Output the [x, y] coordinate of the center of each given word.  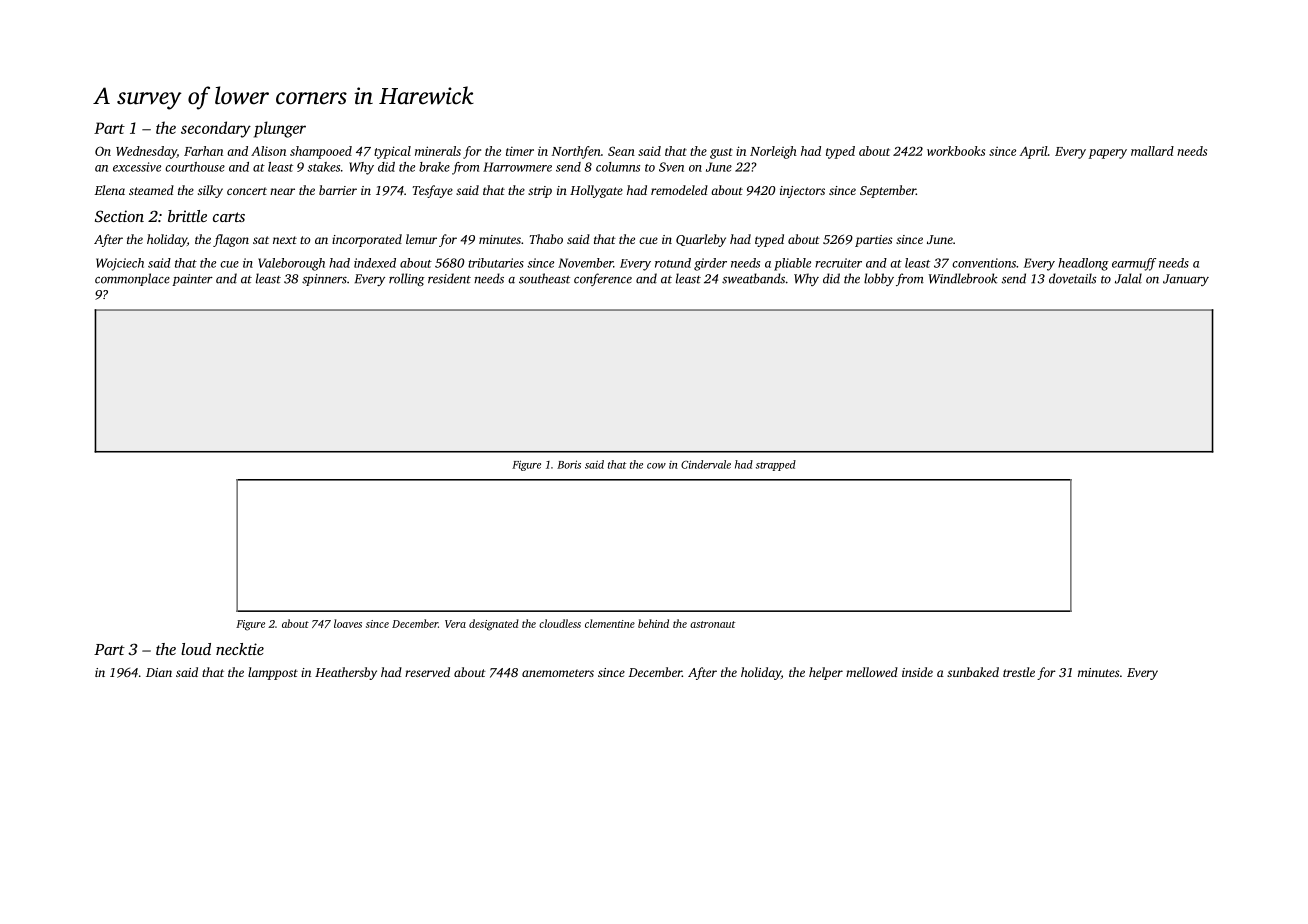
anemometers [558, 673]
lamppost [273, 673]
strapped [776, 465]
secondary [216, 129]
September [888, 191]
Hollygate [596, 191]
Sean [621, 151]
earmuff [1134, 264]
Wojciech [120, 264]
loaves [348, 623]
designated [494, 625]
